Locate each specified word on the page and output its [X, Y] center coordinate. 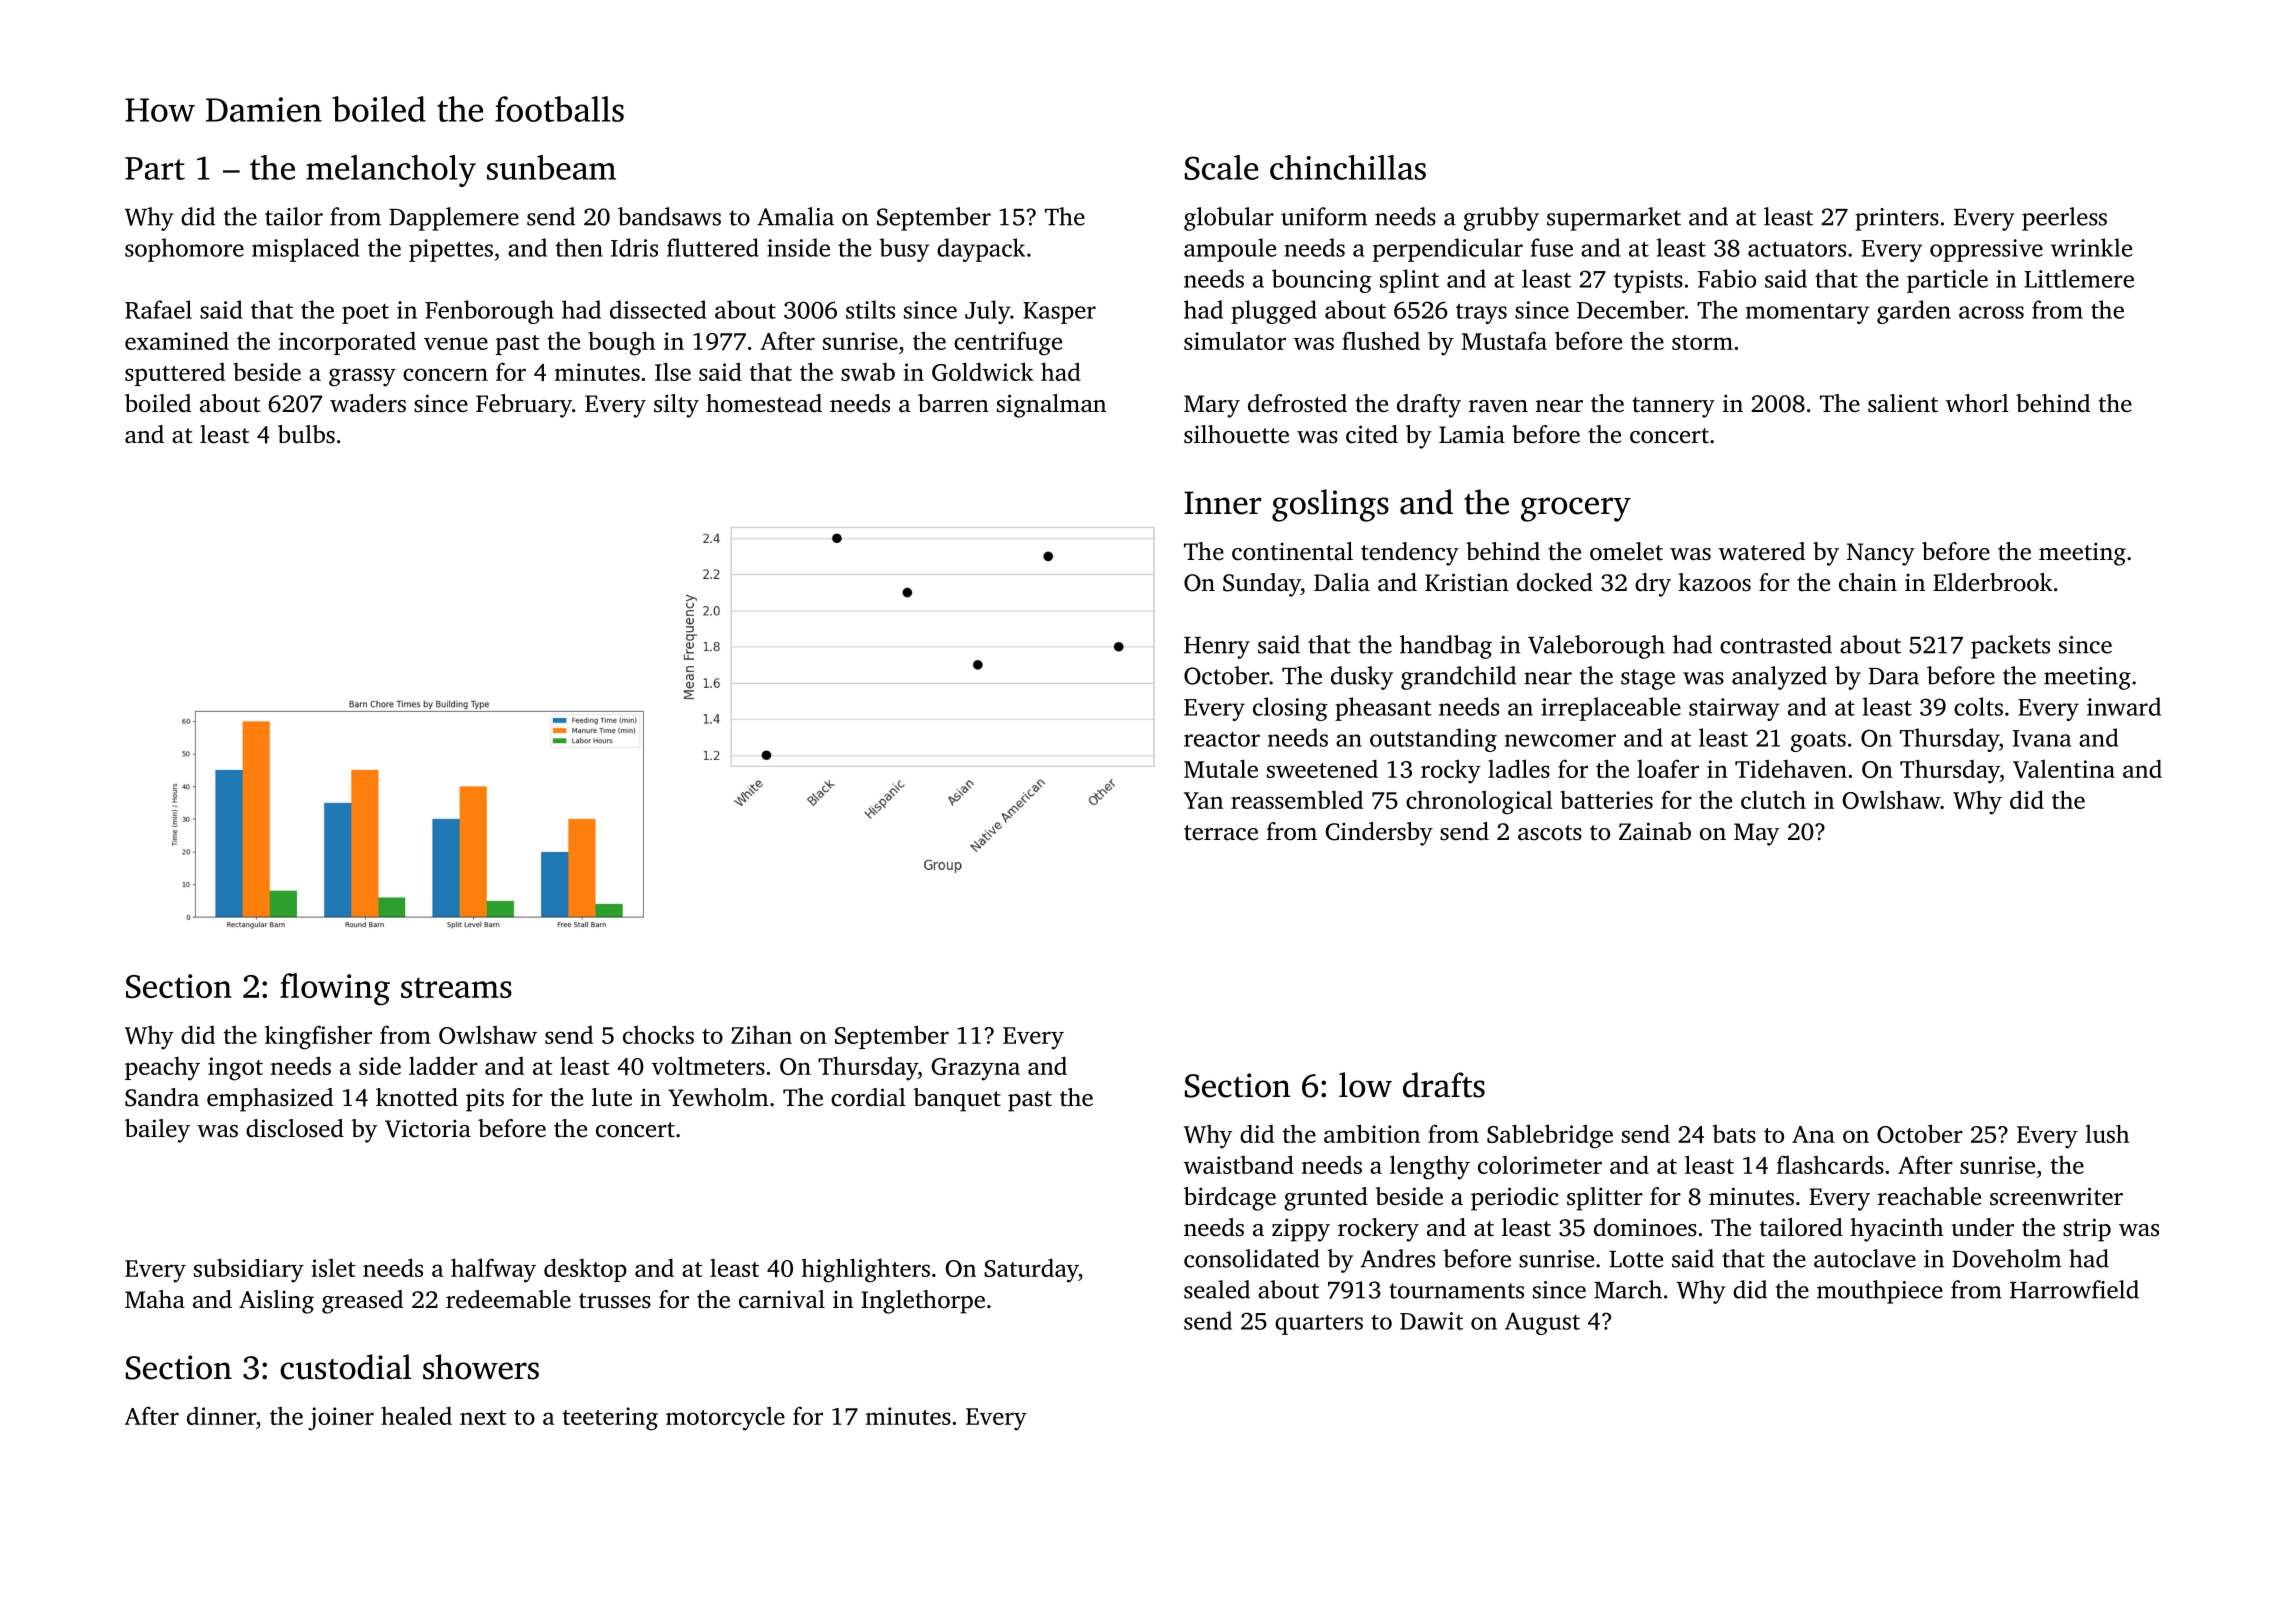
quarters [1319, 1325]
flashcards [1830, 1164]
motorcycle [725, 1419]
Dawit [1431, 1321]
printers [1897, 219]
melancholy [391, 171]
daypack [981, 250]
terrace [1221, 833]
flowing [335, 989]
